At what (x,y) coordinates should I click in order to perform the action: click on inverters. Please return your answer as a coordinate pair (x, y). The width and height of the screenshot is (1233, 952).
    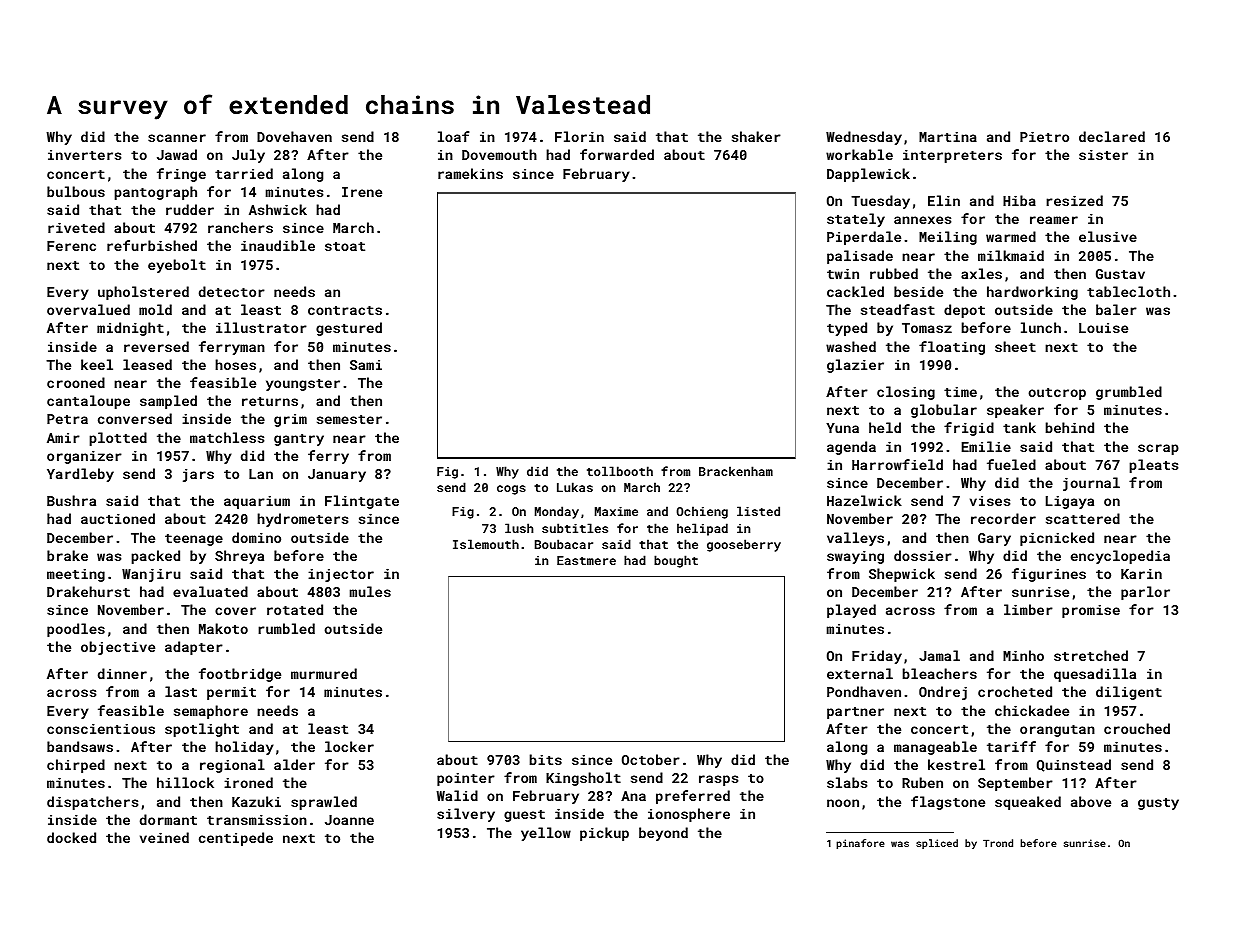
    Looking at the image, I should click on (84, 155).
